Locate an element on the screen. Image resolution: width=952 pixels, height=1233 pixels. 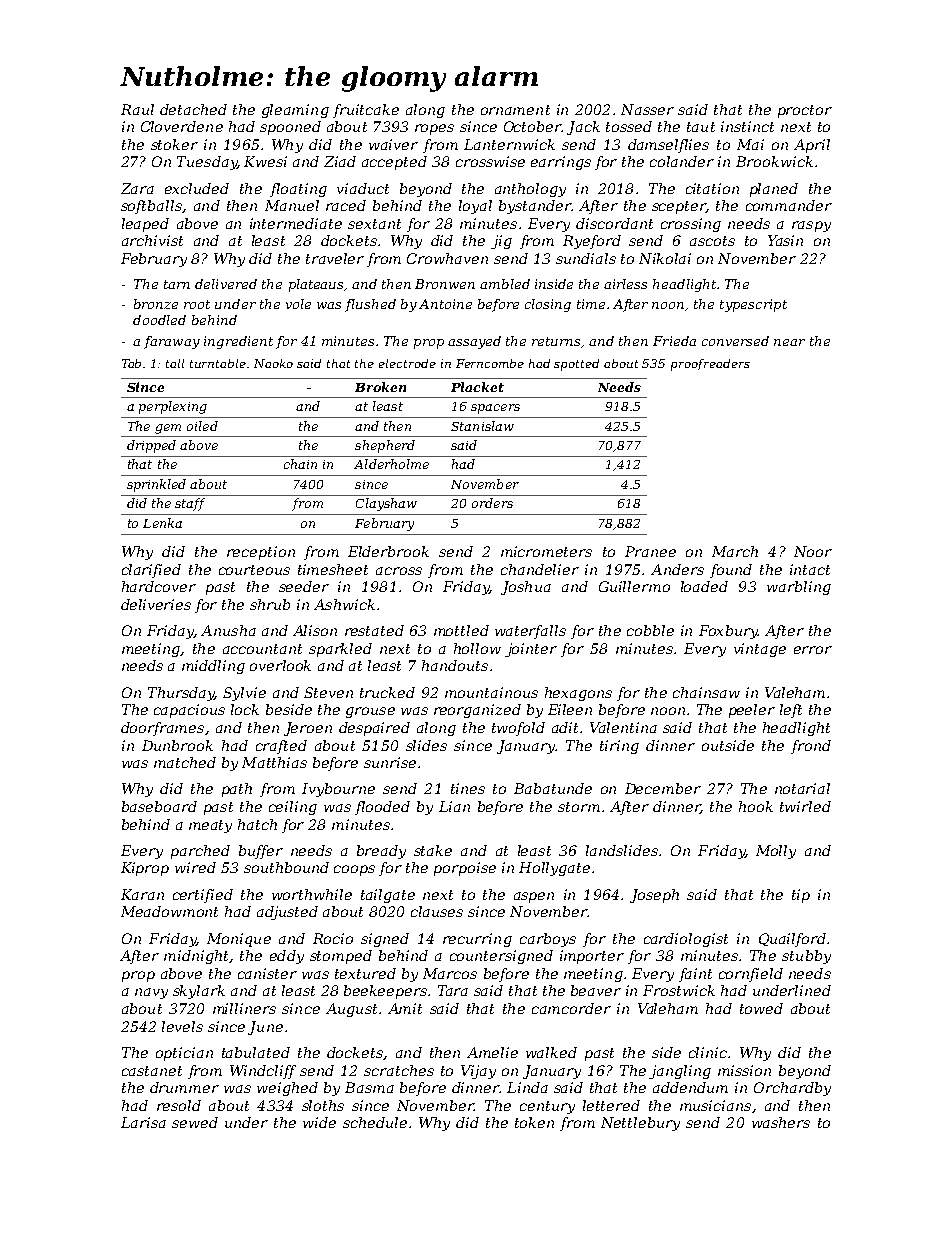
Zara is located at coordinates (137, 188).
